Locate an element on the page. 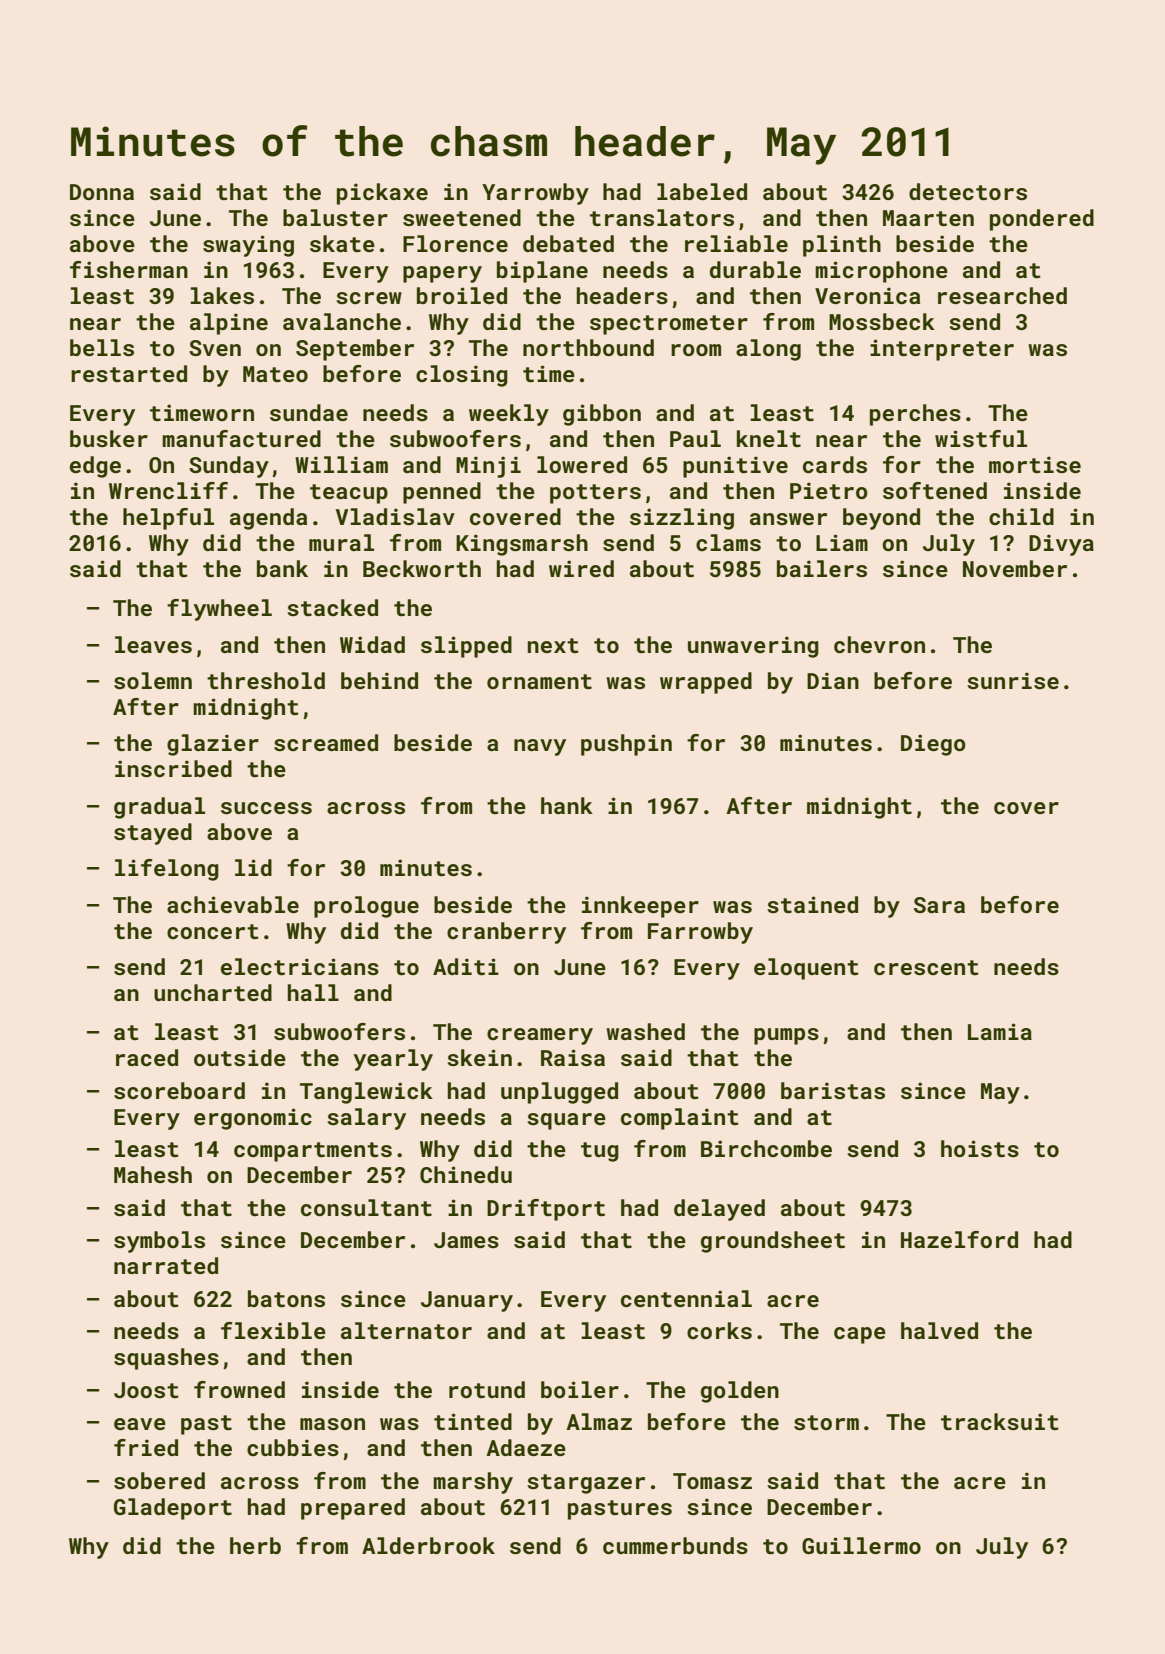 This image has width=1165, height=1654. pondered is located at coordinates (1042, 220).
